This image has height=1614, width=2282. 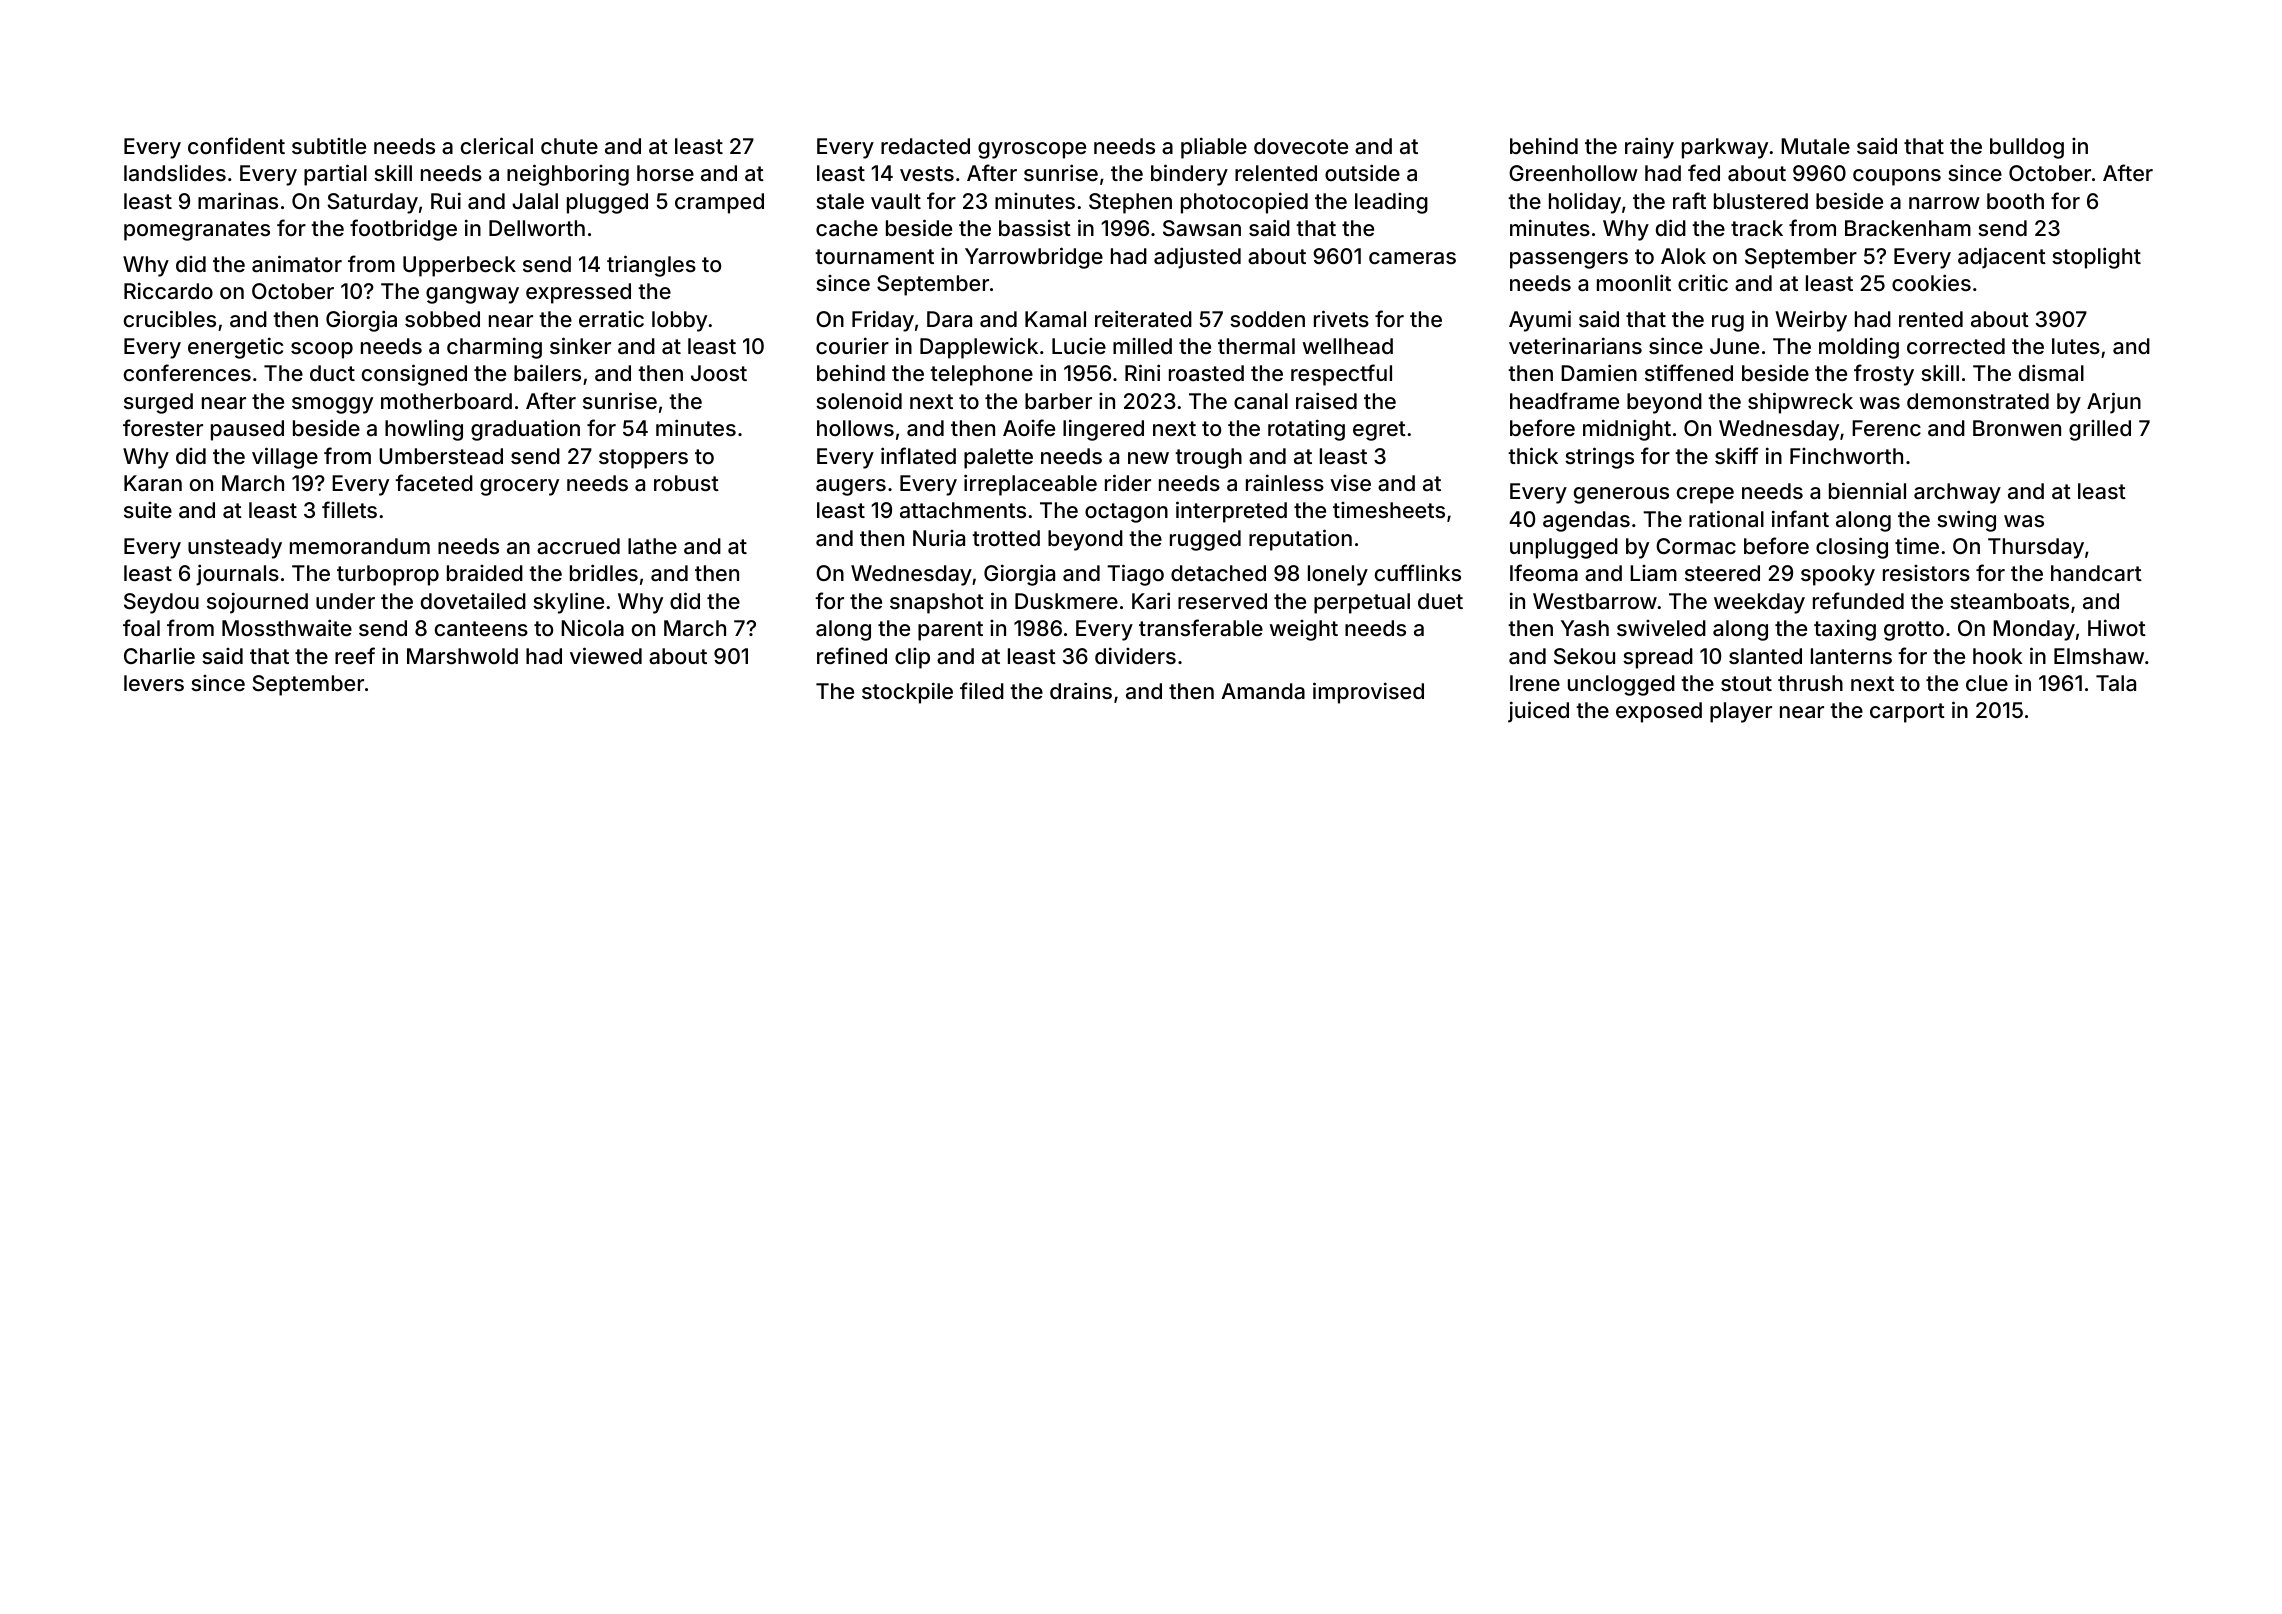 What do you see at coordinates (1263, 691) in the image?
I see `Amanda` at bounding box center [1263, 691].
